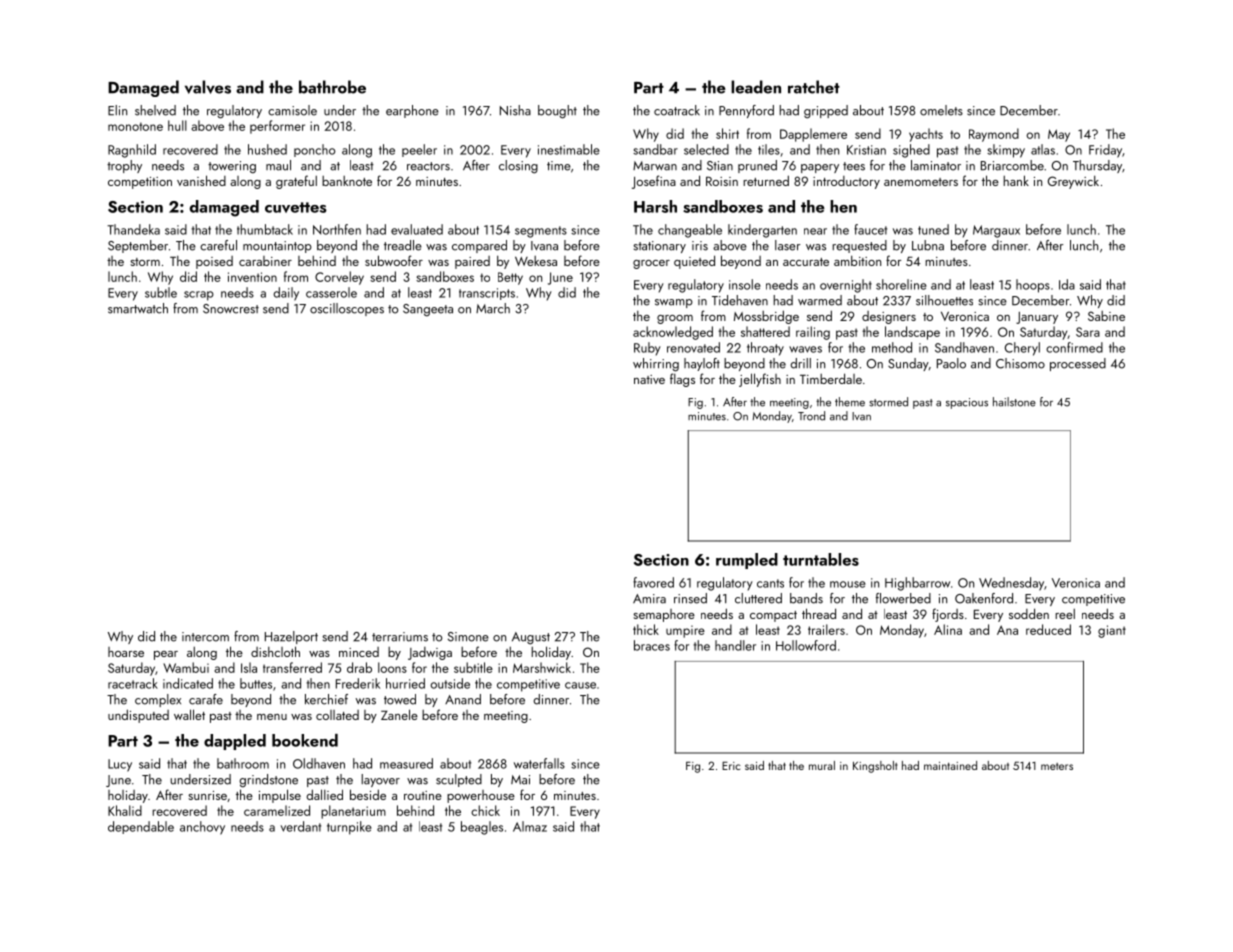 The image size is (1233, 952). I want to click on Oakenford, so click(984, 598).
